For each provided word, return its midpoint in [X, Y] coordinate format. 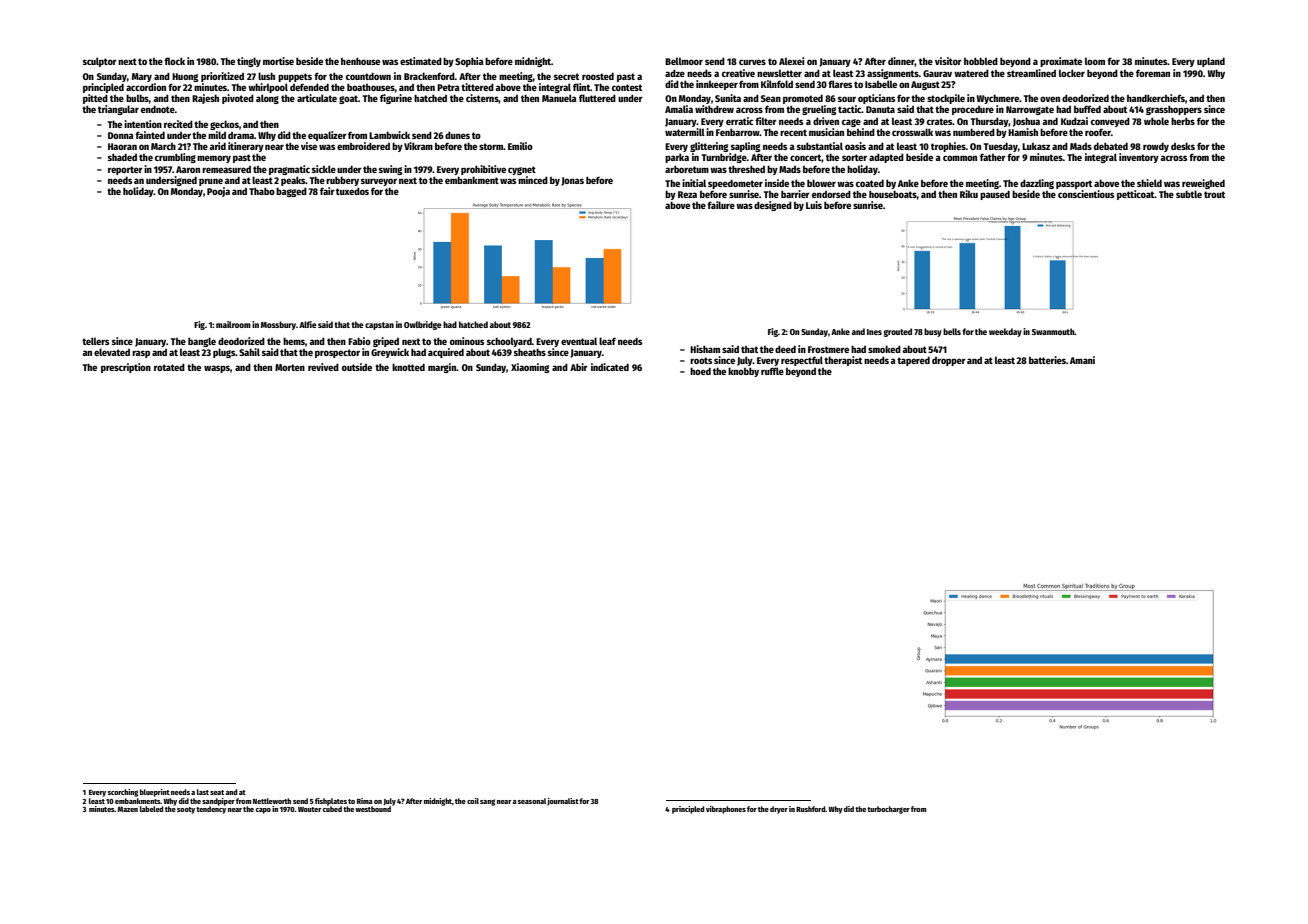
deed [785, 349]
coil [473, 801]
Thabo [262, 191]
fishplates [331, 802]
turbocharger [888, 810]
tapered [913, 361]
